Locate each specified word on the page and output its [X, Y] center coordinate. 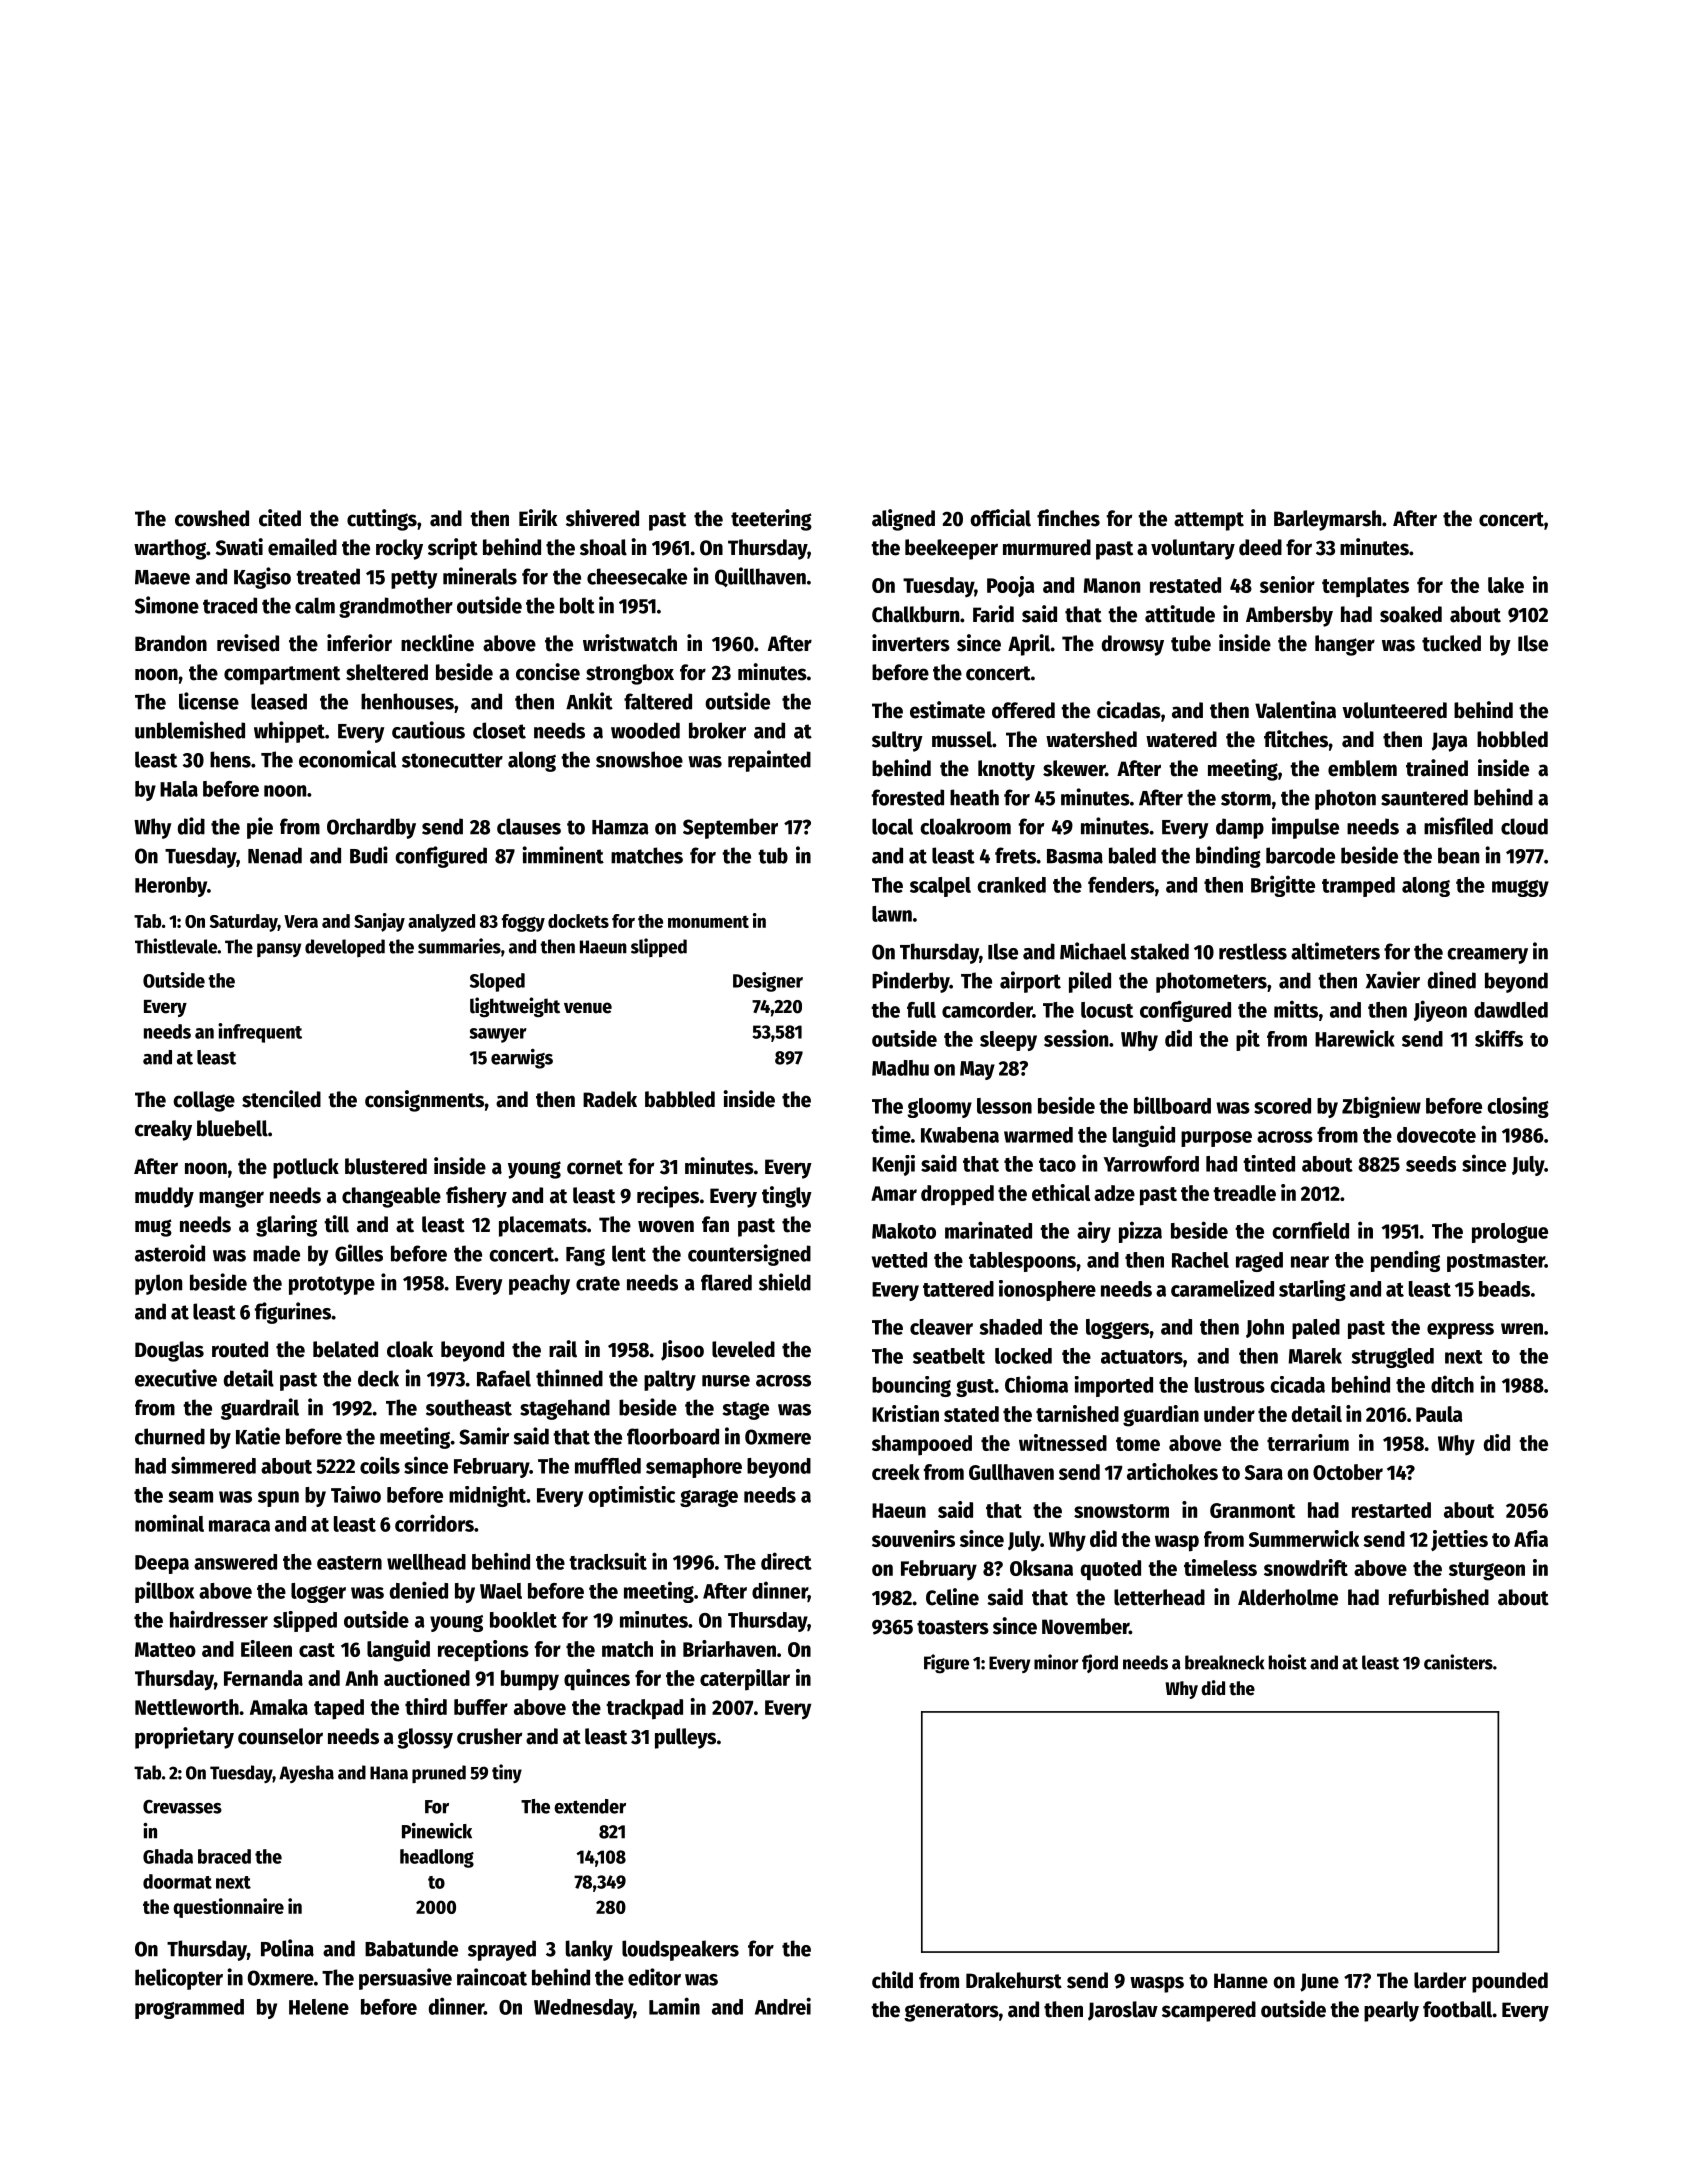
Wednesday [583, 2009]
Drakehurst [1014, 1980]
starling [1312, 1290]
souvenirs [913, 1538]
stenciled [281, 1099]
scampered [1209, 2011]
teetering [771, 520]
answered [235, 1562]
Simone [167, 605]
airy [1094, 1232]
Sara [1264, 1472]
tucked [1451, 643]
